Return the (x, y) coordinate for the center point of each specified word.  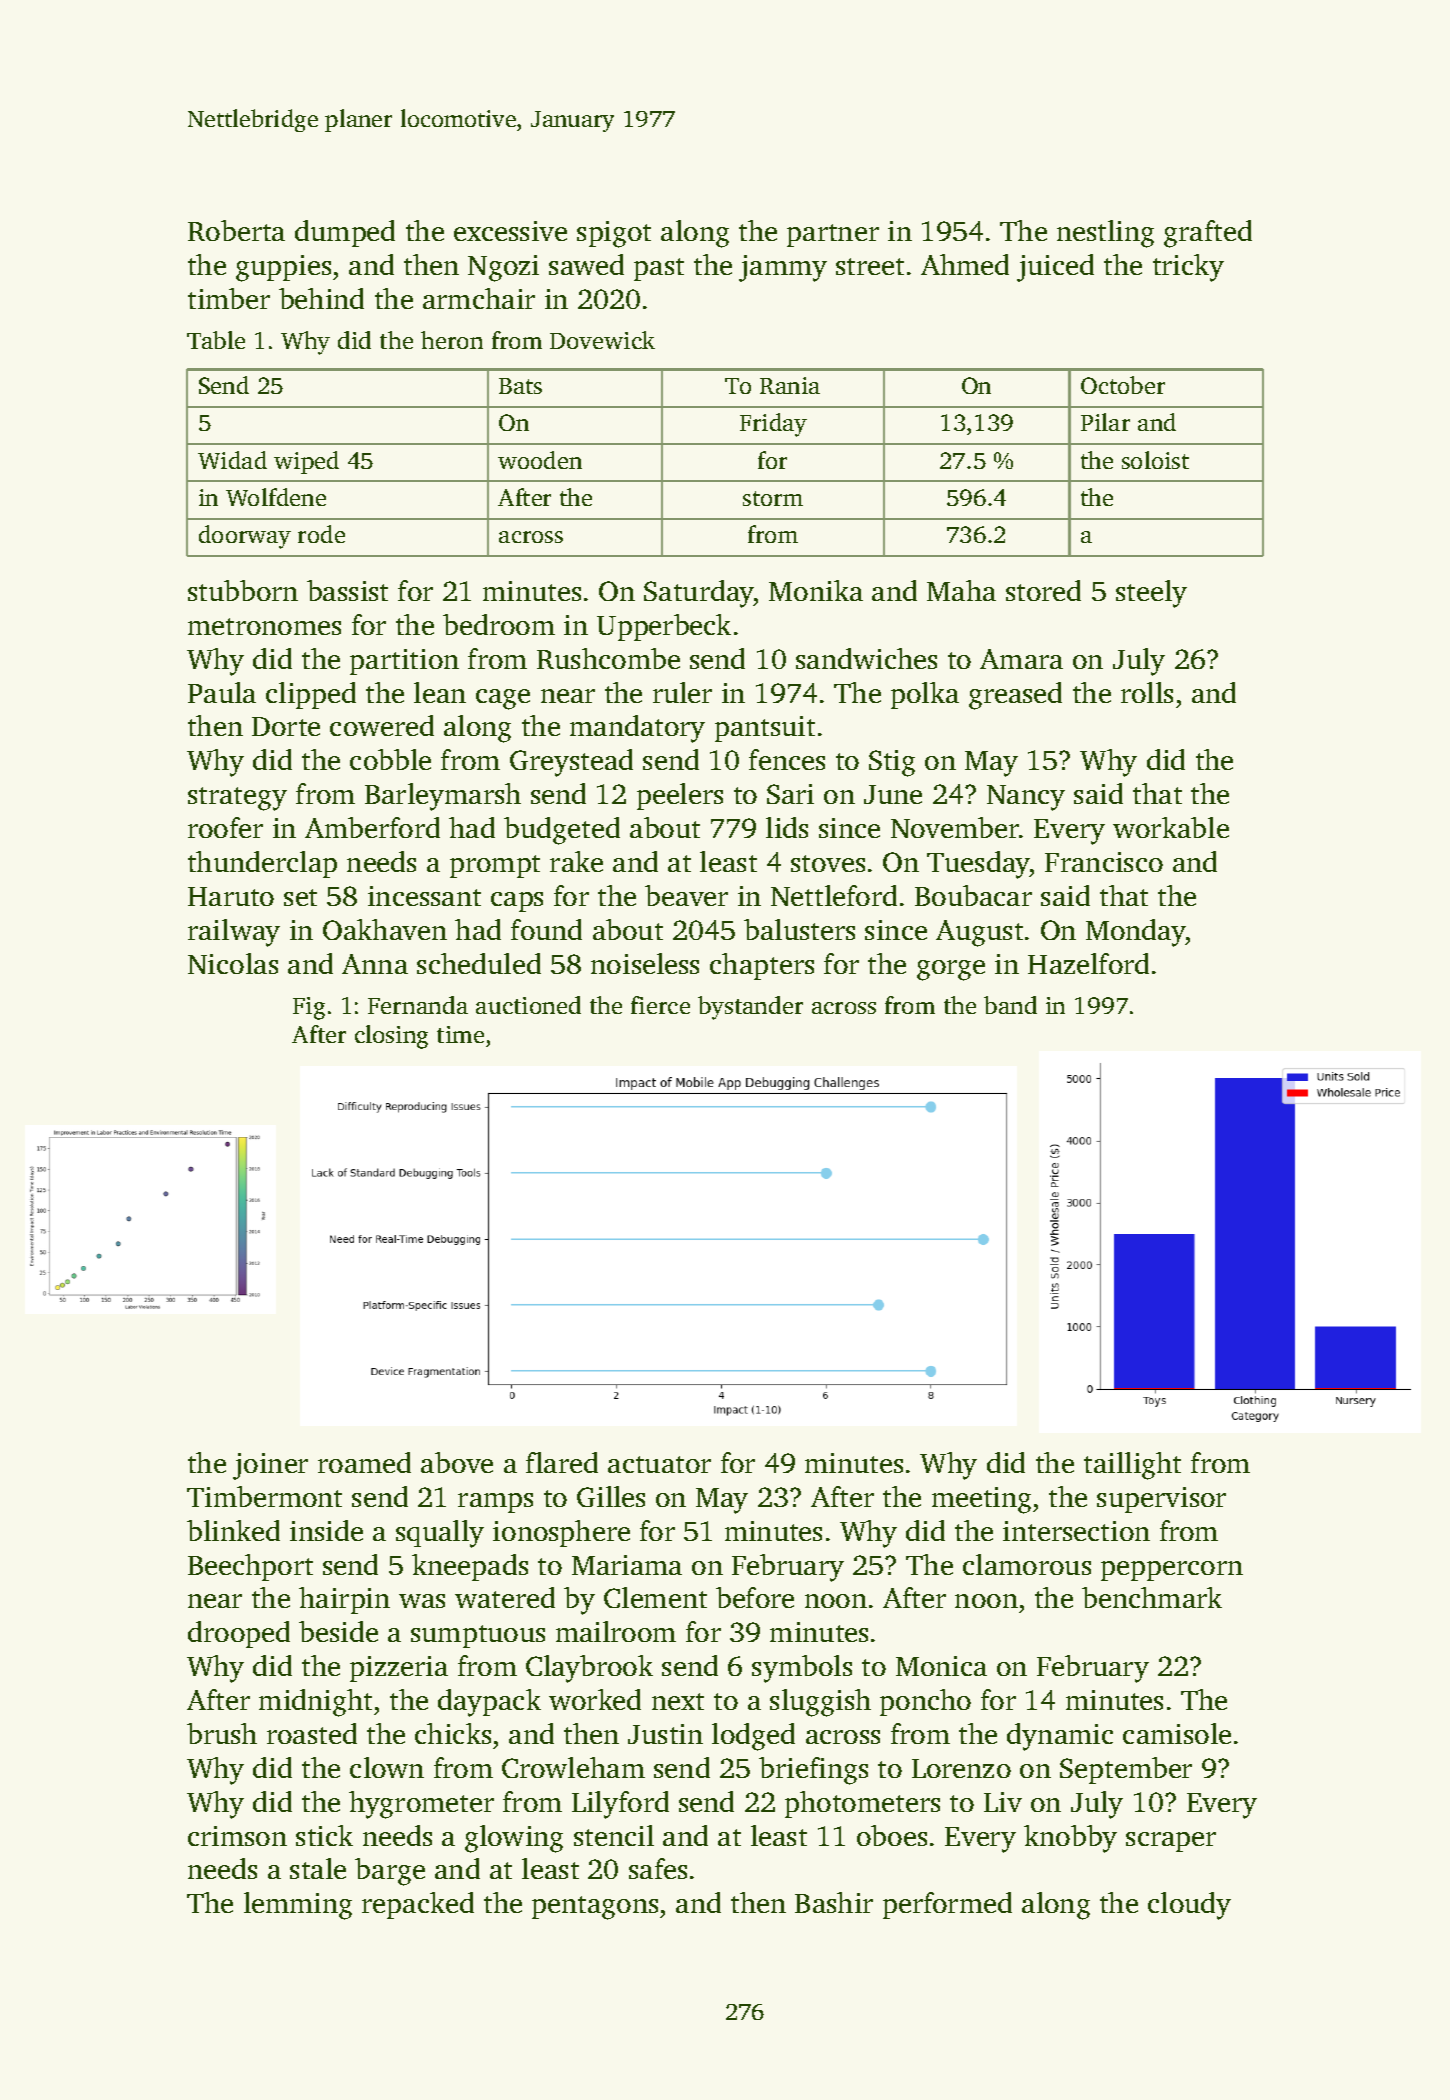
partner (833, 235)
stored (1043, 590)
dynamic (1060, 1737)
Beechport (250, 1567)
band (1010, 1005)
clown (387, 1767)
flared (562, 1462)
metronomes (264, 626)
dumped (345, 233)
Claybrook (589, 1669)
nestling (1105, 234)
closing (391, 1037)
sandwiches (866, 658)
